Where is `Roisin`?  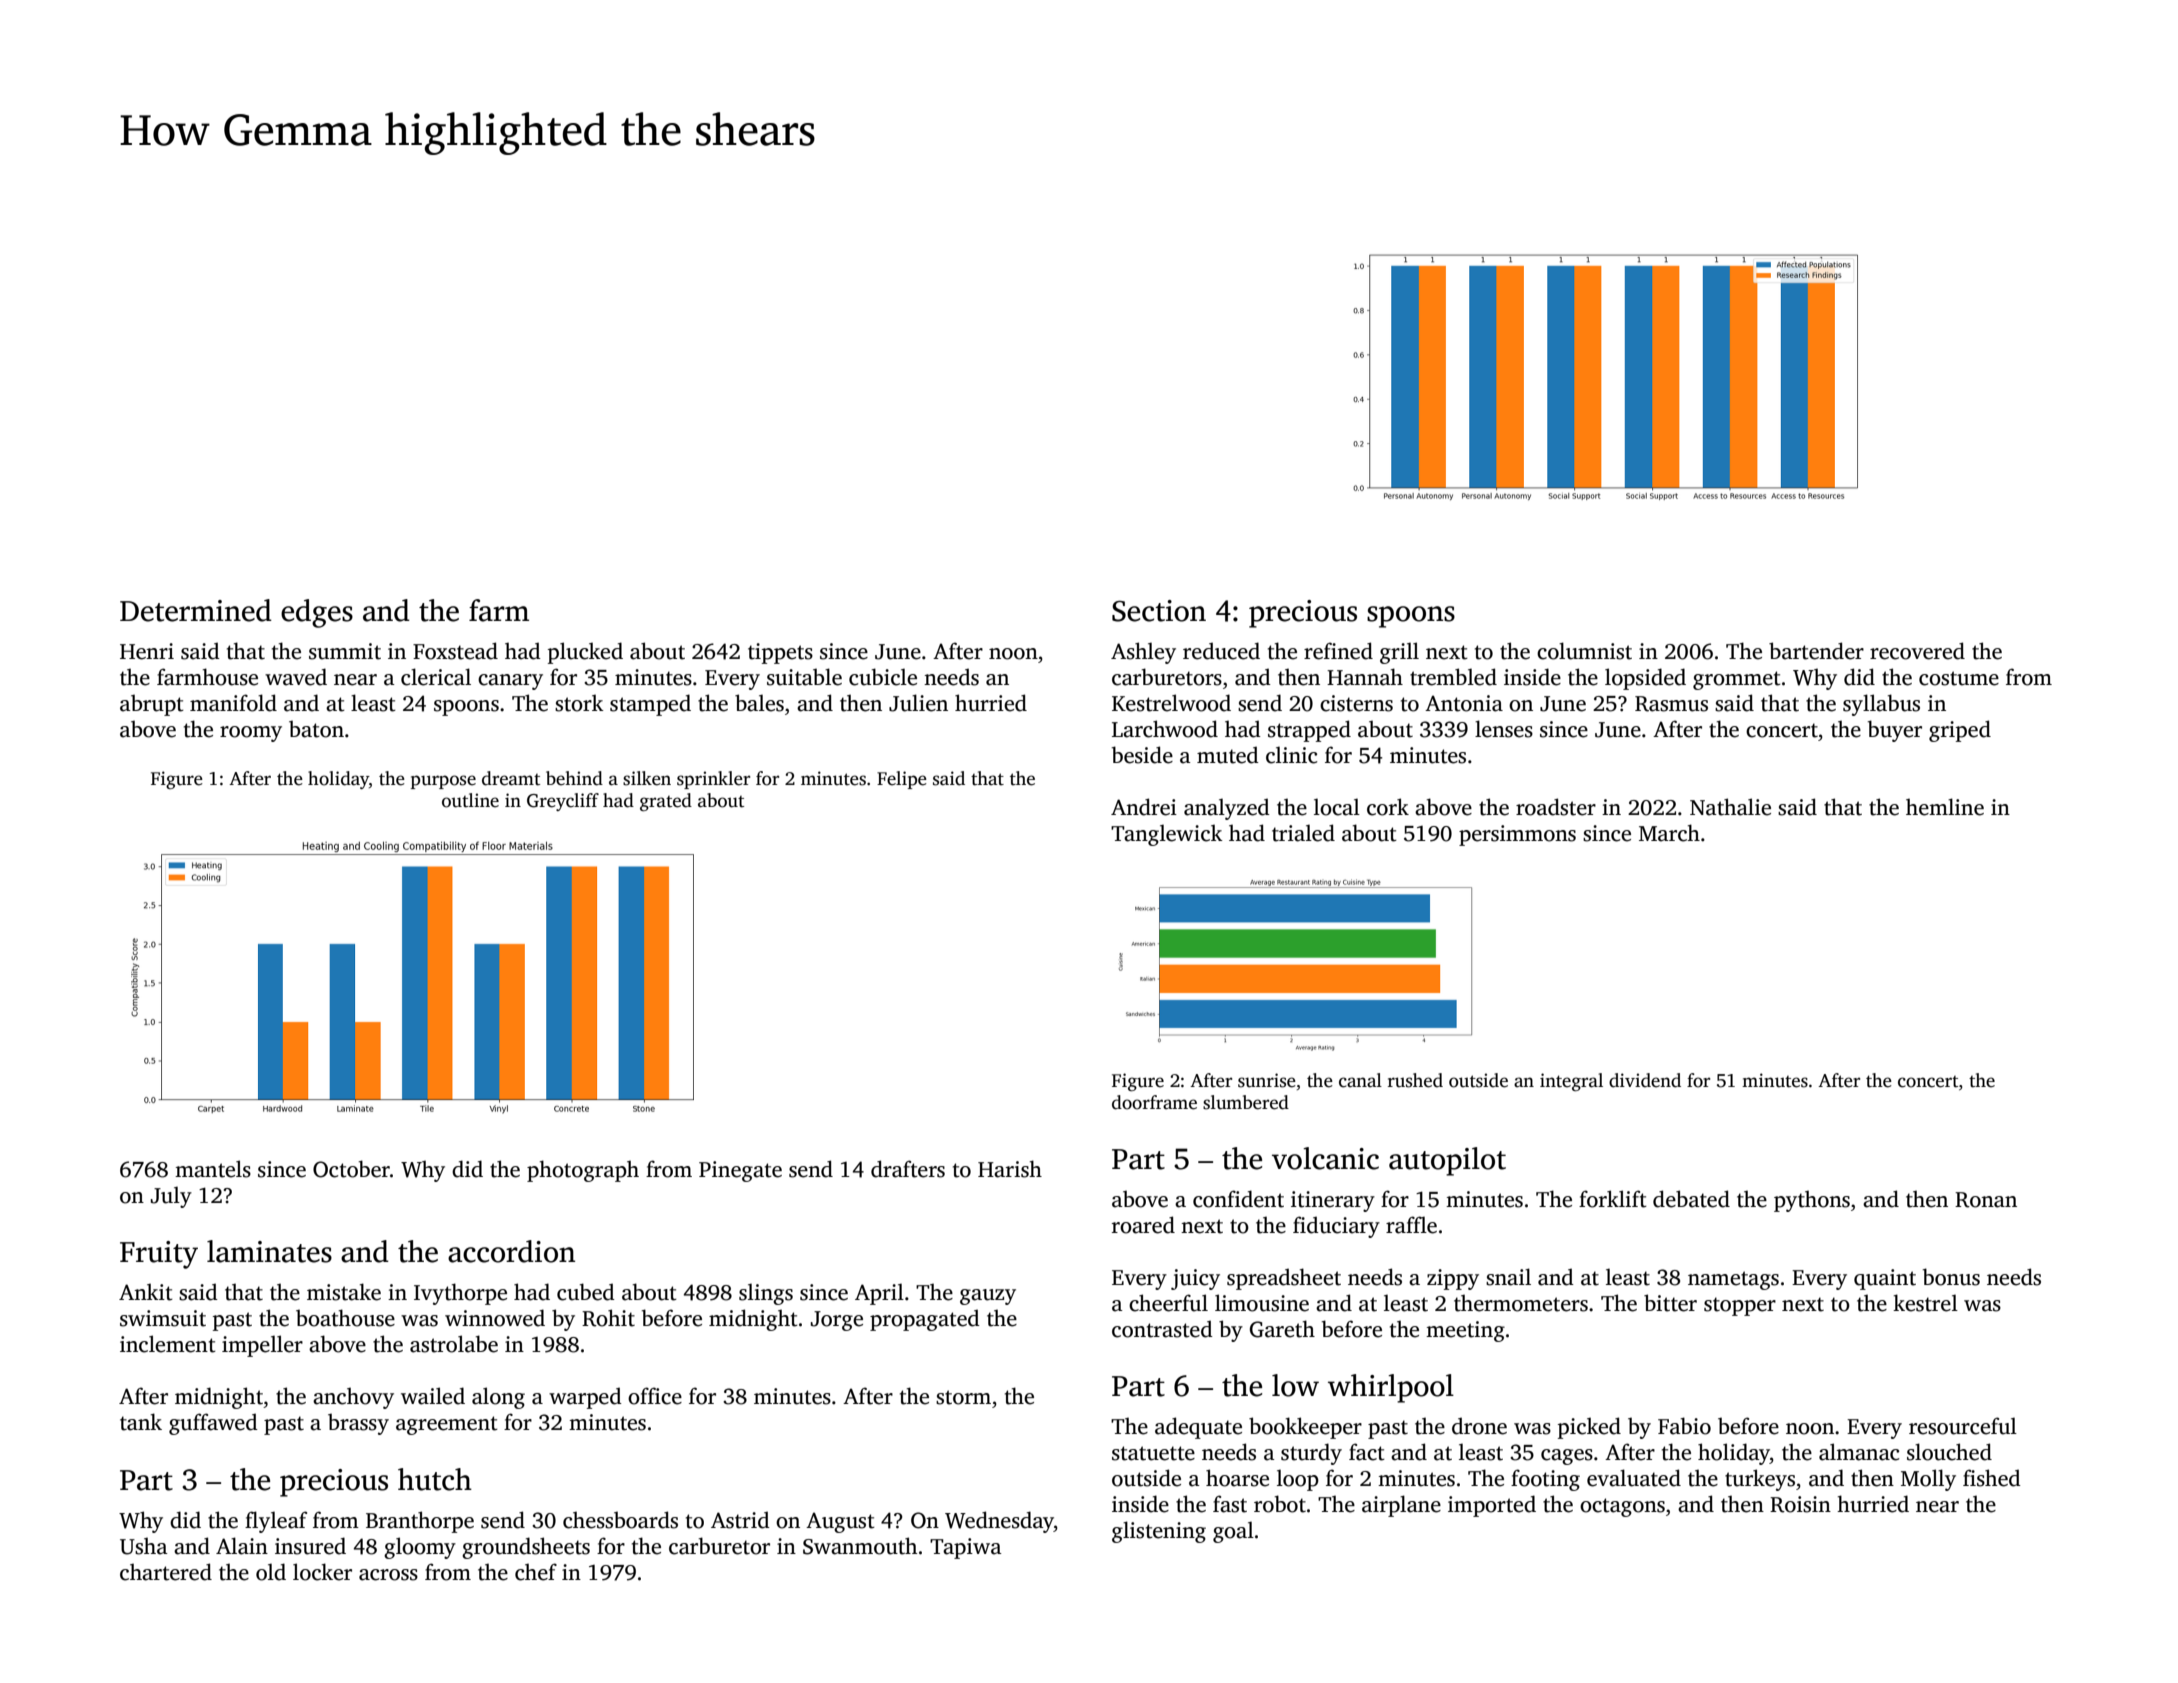 Roisin is located at coordinates (1800, 1504).
